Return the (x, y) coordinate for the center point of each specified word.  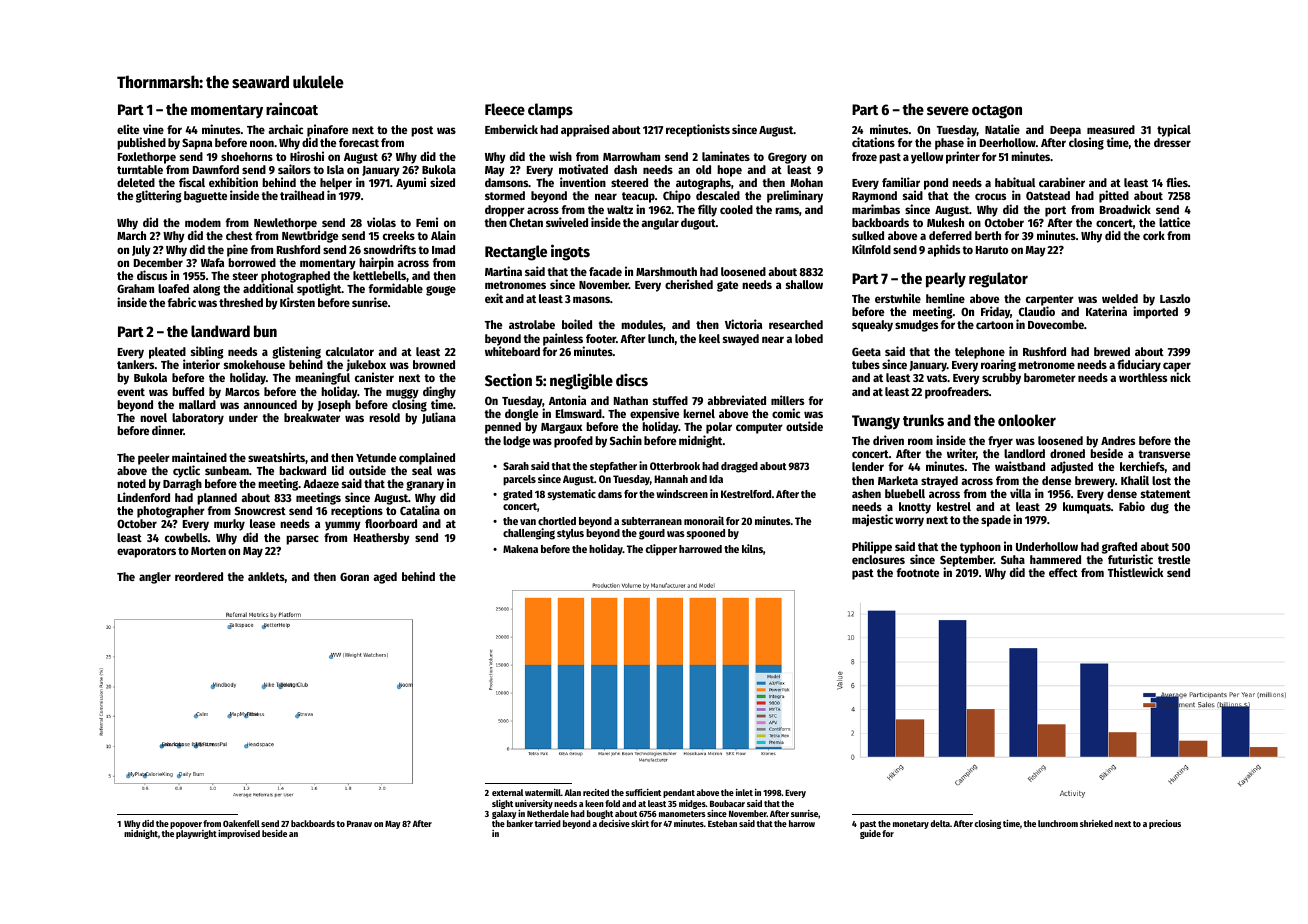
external (507, 792)
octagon (997, 112)
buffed (188, 391)
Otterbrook (675, 466)
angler (155, 578)
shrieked (1096, 823)
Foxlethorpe (147, 158)
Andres (1118, 440)
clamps (550, 111)
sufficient (643, 792)
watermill (543, 792)
